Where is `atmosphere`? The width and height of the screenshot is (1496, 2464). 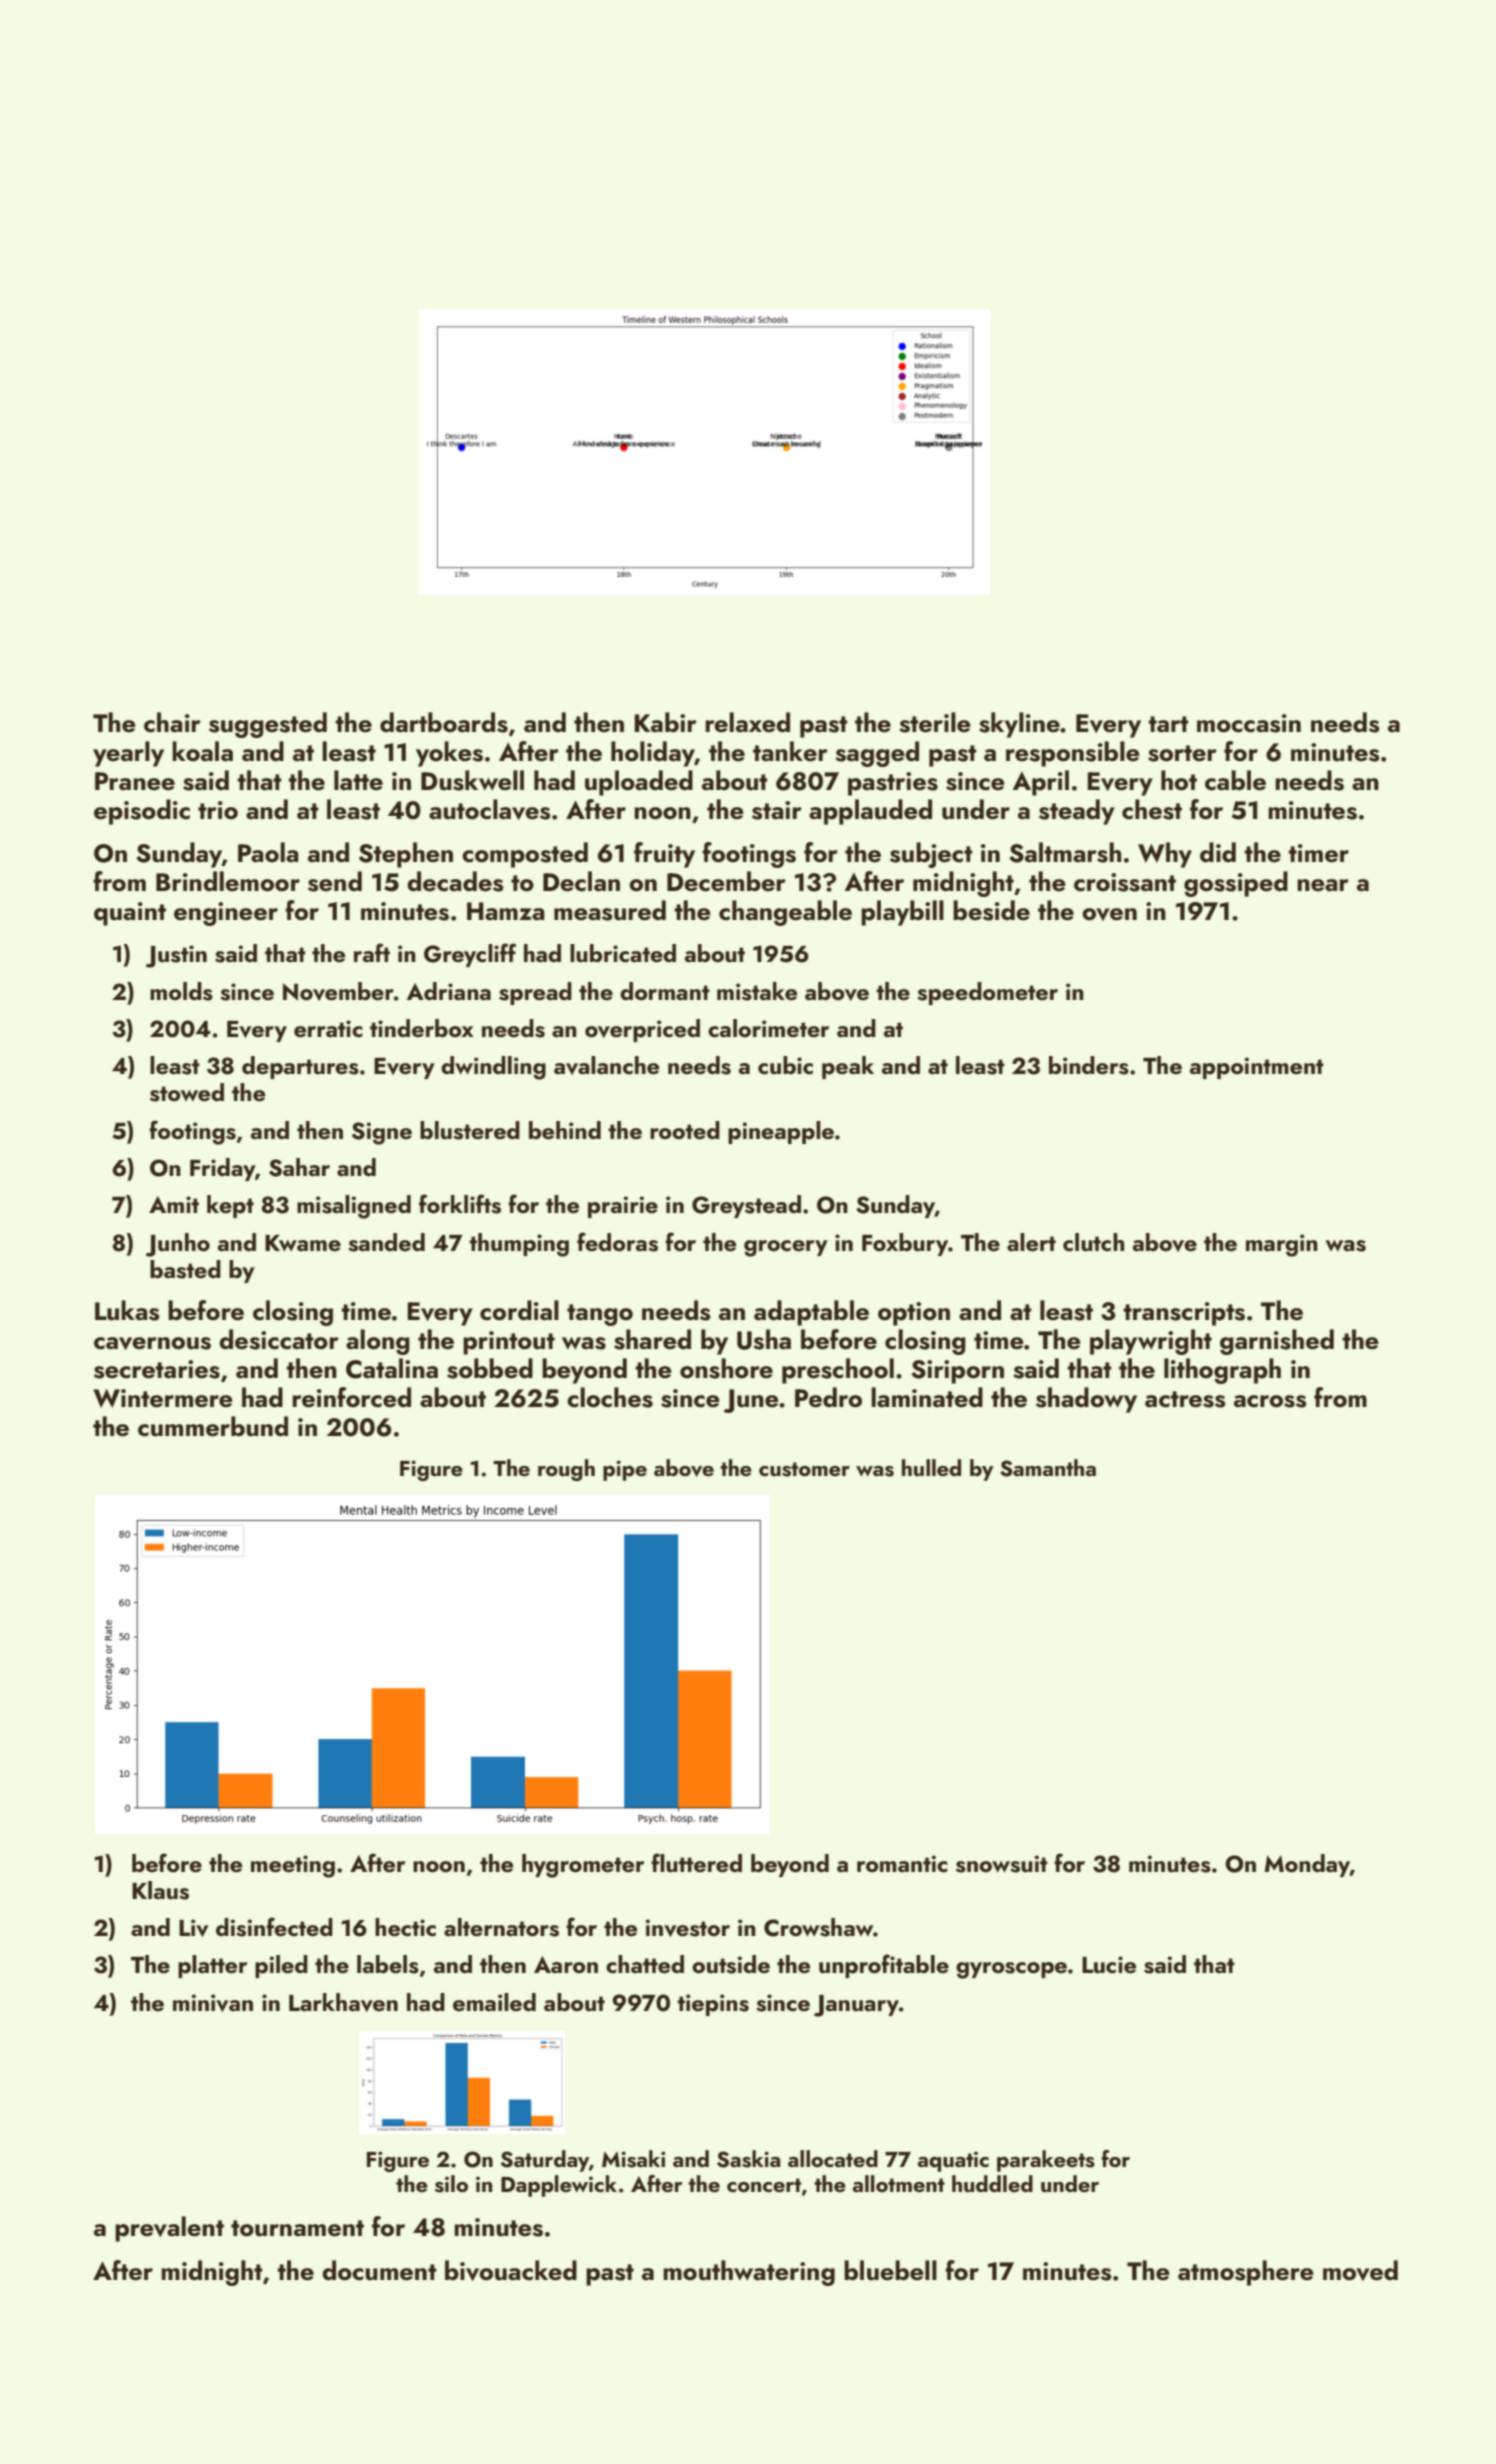
atmosphere is located at coordinates (1246, 2273).
